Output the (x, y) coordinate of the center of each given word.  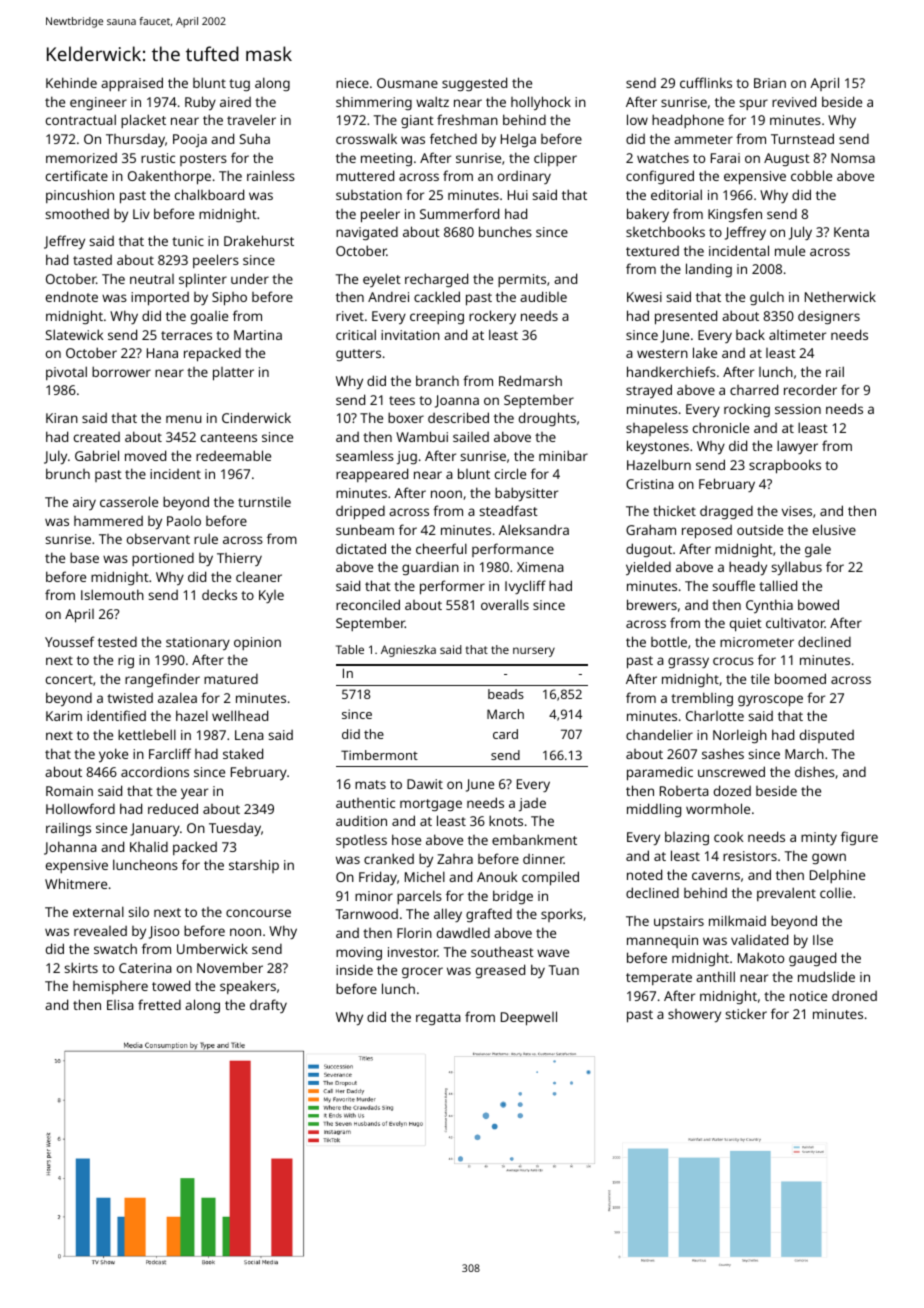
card (505, 734)
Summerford (459, 213)
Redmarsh (530, 380)
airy (84, 503)
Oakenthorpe (169, 177)
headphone (688, 121)
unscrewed (731, 771)
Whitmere (76, 883)
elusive (834, 529)
